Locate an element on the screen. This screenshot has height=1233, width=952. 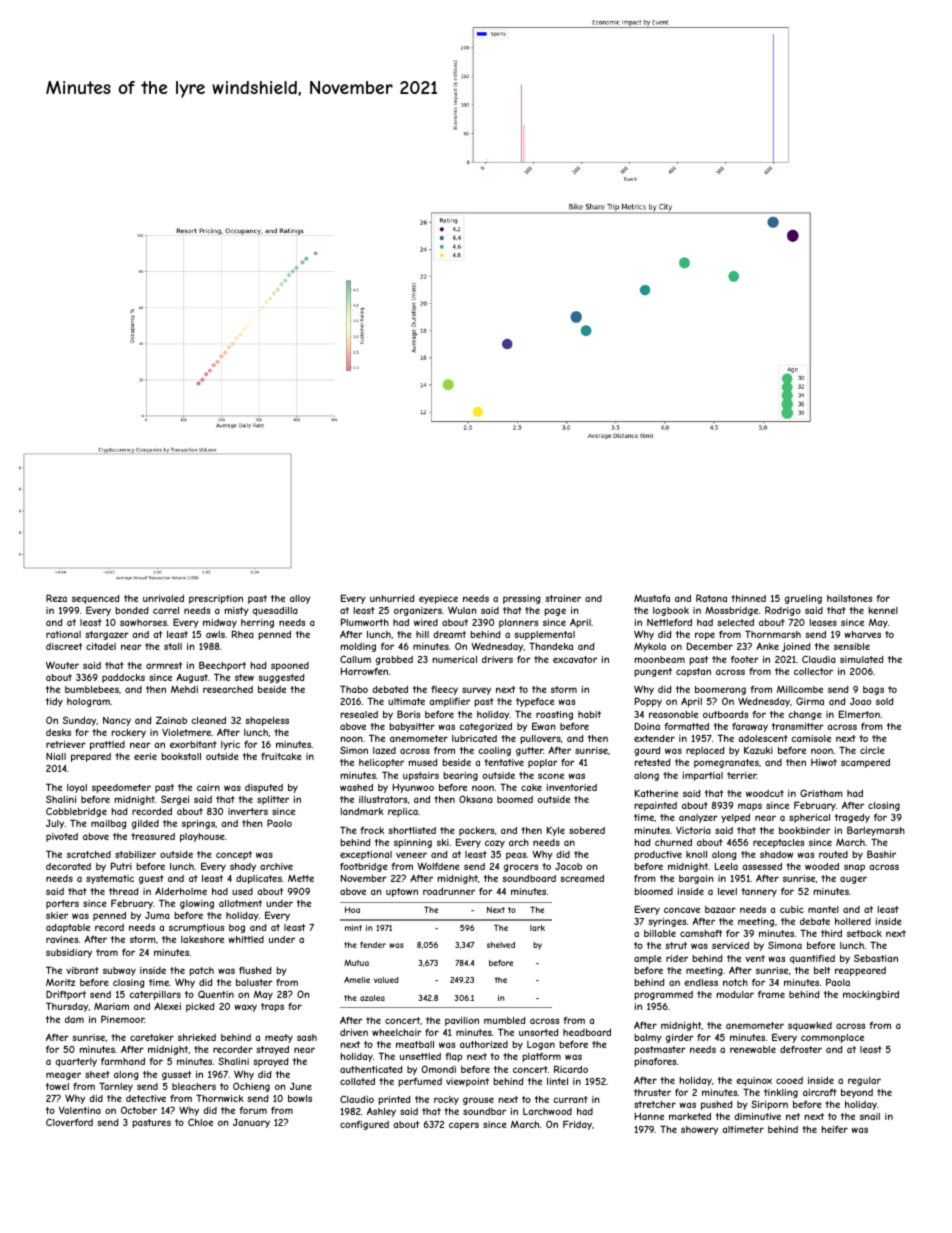
prescription is located at coordinates (216, 599).
